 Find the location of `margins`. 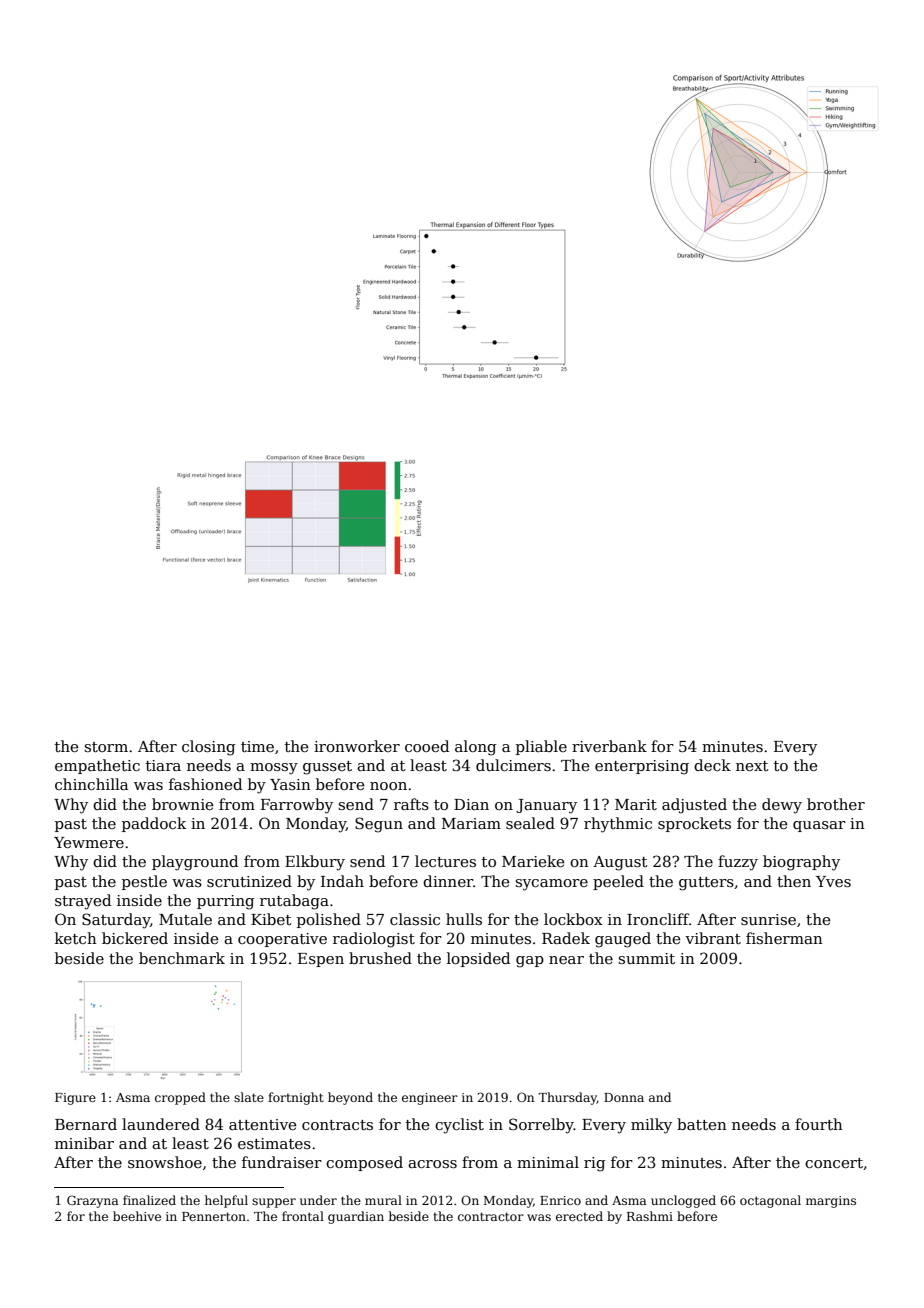

margins is located at coordinates (831, 1202).
